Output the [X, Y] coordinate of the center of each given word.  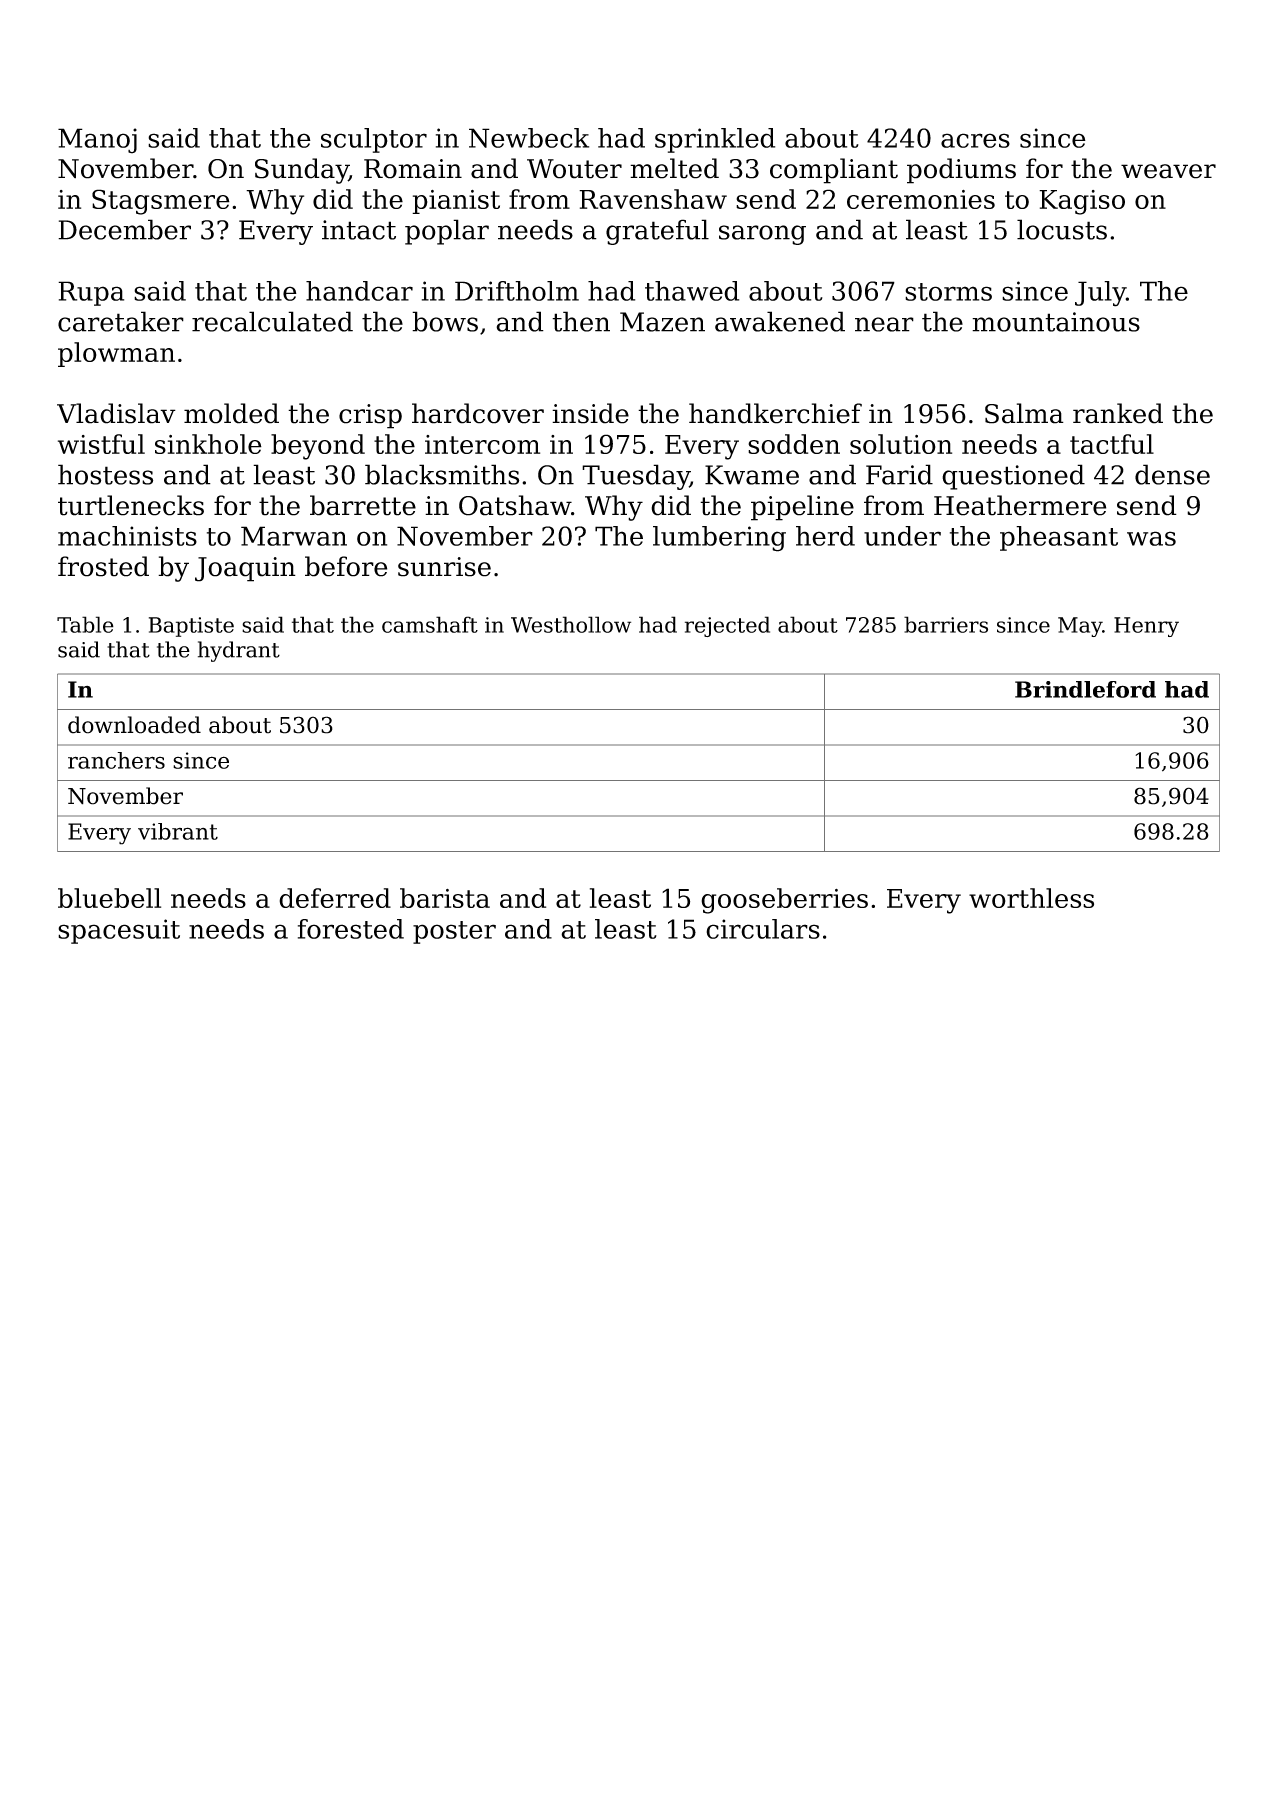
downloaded [134, 725]
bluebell [109, 898]
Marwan [294, 536]
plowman [116, 354]
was [1151, 538]
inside [590, 413]
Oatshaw [515, 505]
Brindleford [1085, 689]
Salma [1024, 413]
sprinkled [715, 140]
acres [975, 140]
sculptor [374, 140]
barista [445, 898]
